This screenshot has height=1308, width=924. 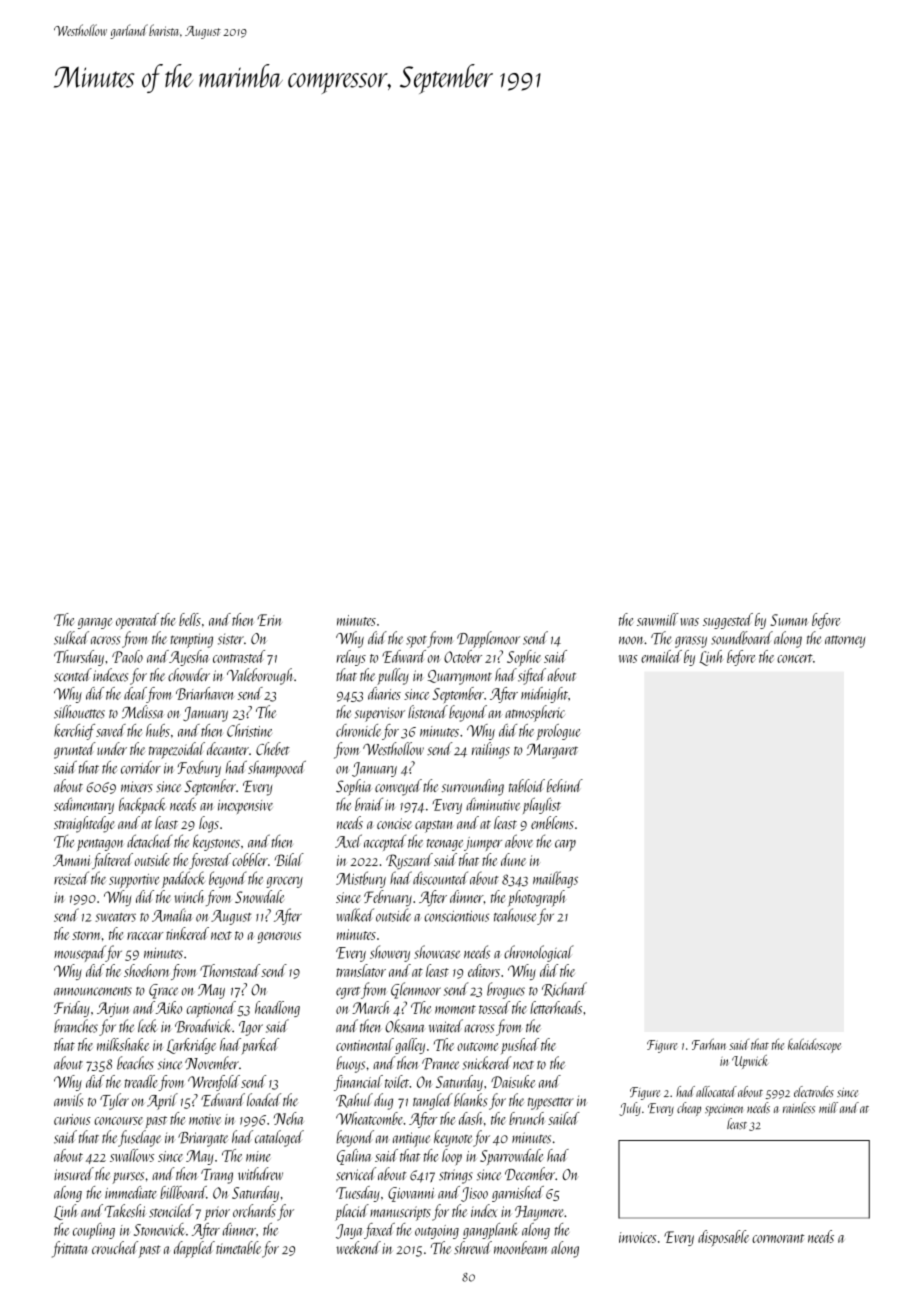 What do you see at coordinates (564, 989) in the screenshot?
I see `Richard` at bounding box center [564, 989].
